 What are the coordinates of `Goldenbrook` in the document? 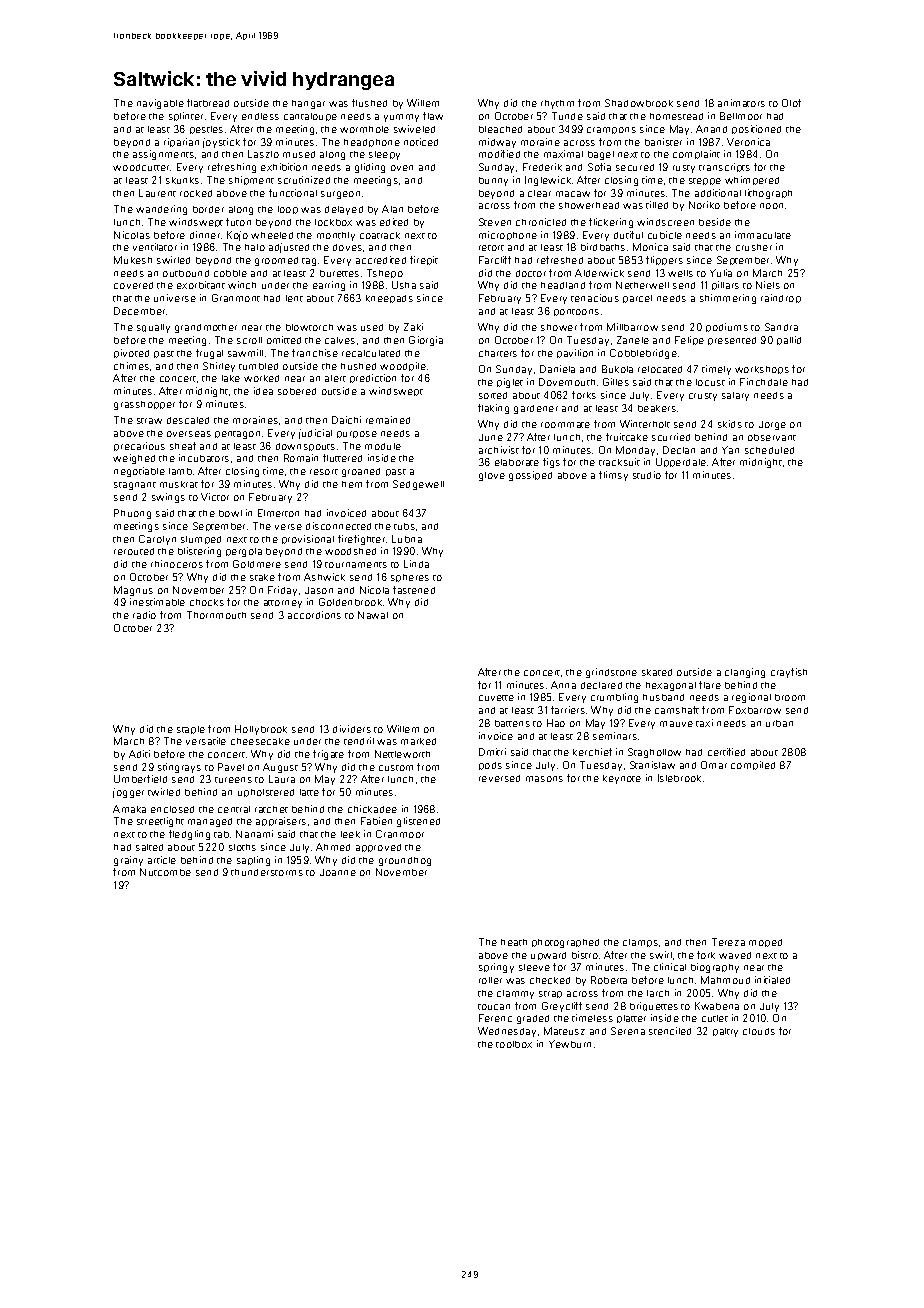 It's located at (350, 602).
